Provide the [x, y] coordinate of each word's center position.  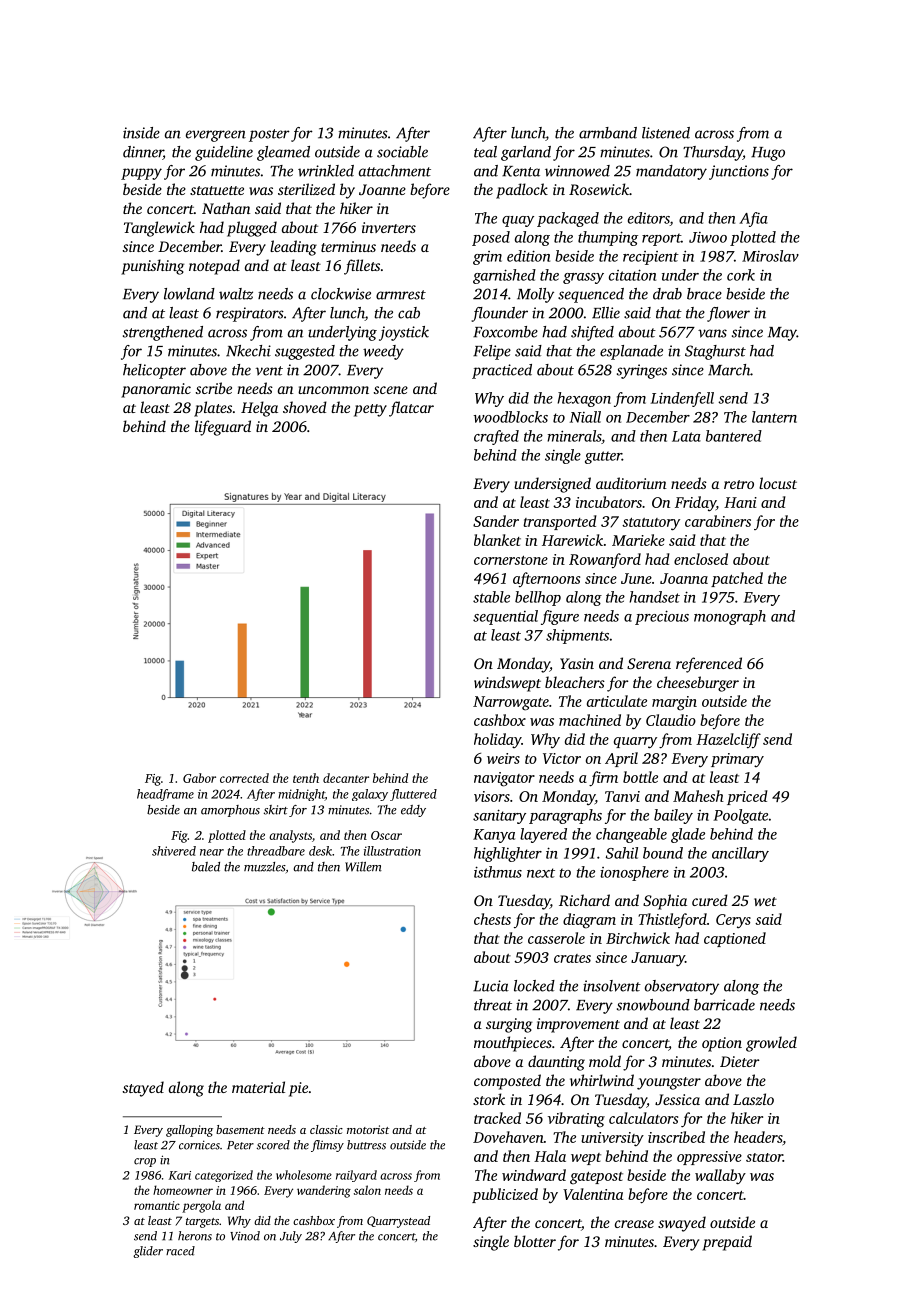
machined [590, 720]
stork [489, 1099]
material [258, 1087]
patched [737, 579]
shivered [174, 851]
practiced [502, 371]
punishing [152, 267]
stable [491, 597]
